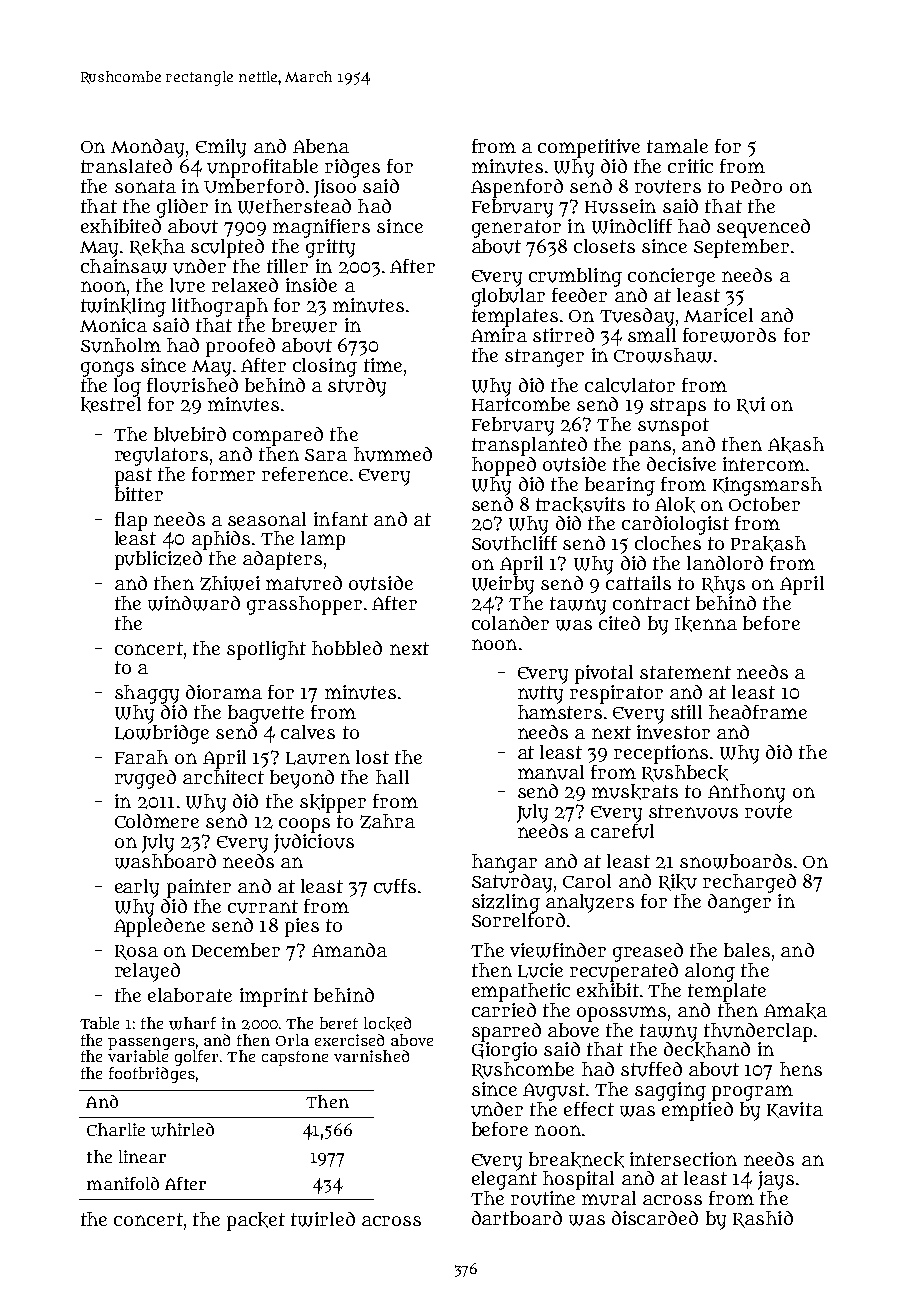 The width and height of the screenshot is (908, 1316). I want to click on inside, so click(311, 285).
